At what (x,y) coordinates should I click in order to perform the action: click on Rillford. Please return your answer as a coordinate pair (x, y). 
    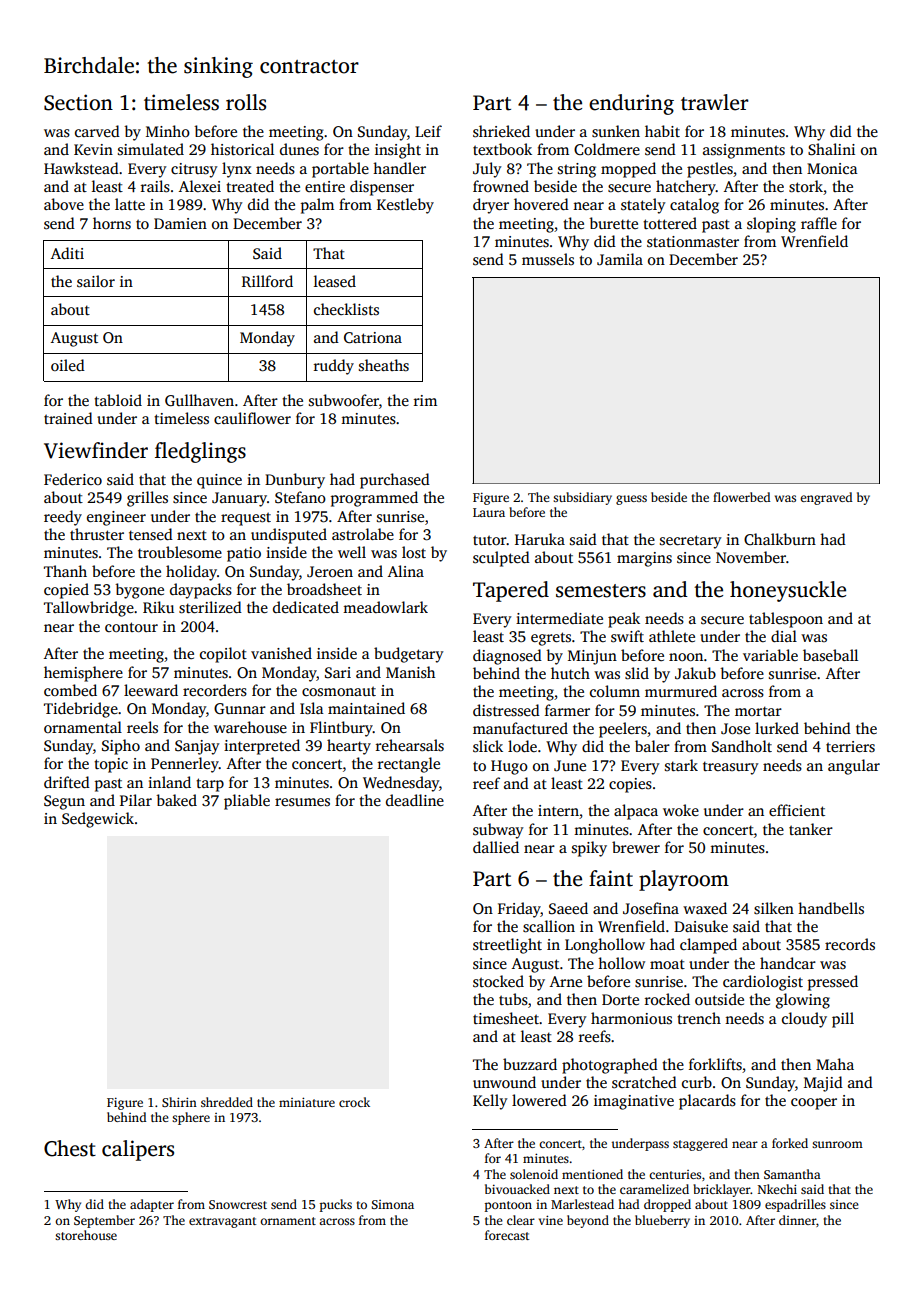
    Looking at the image, I should click on (267, 281).
